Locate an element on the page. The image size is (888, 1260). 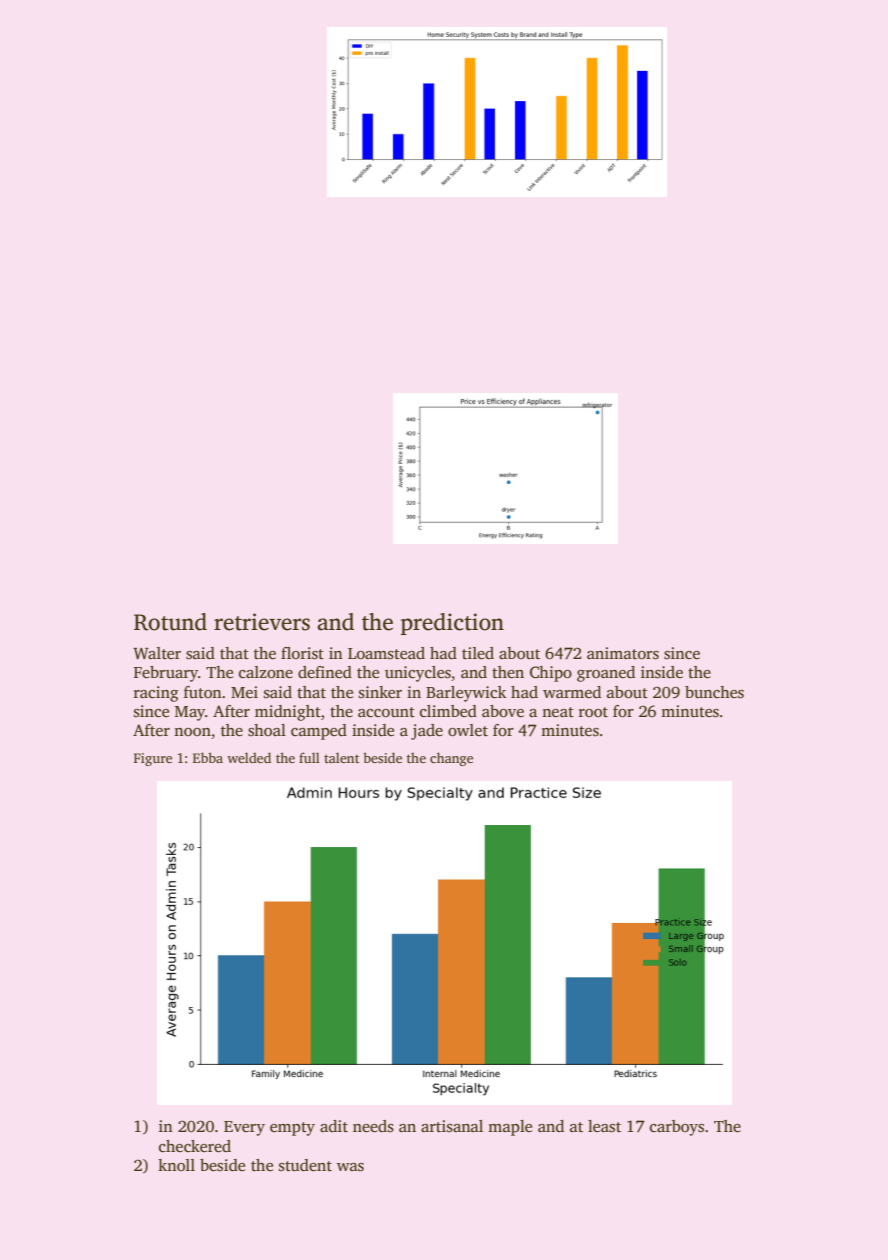
talent is located at coordinates (341, 757).
